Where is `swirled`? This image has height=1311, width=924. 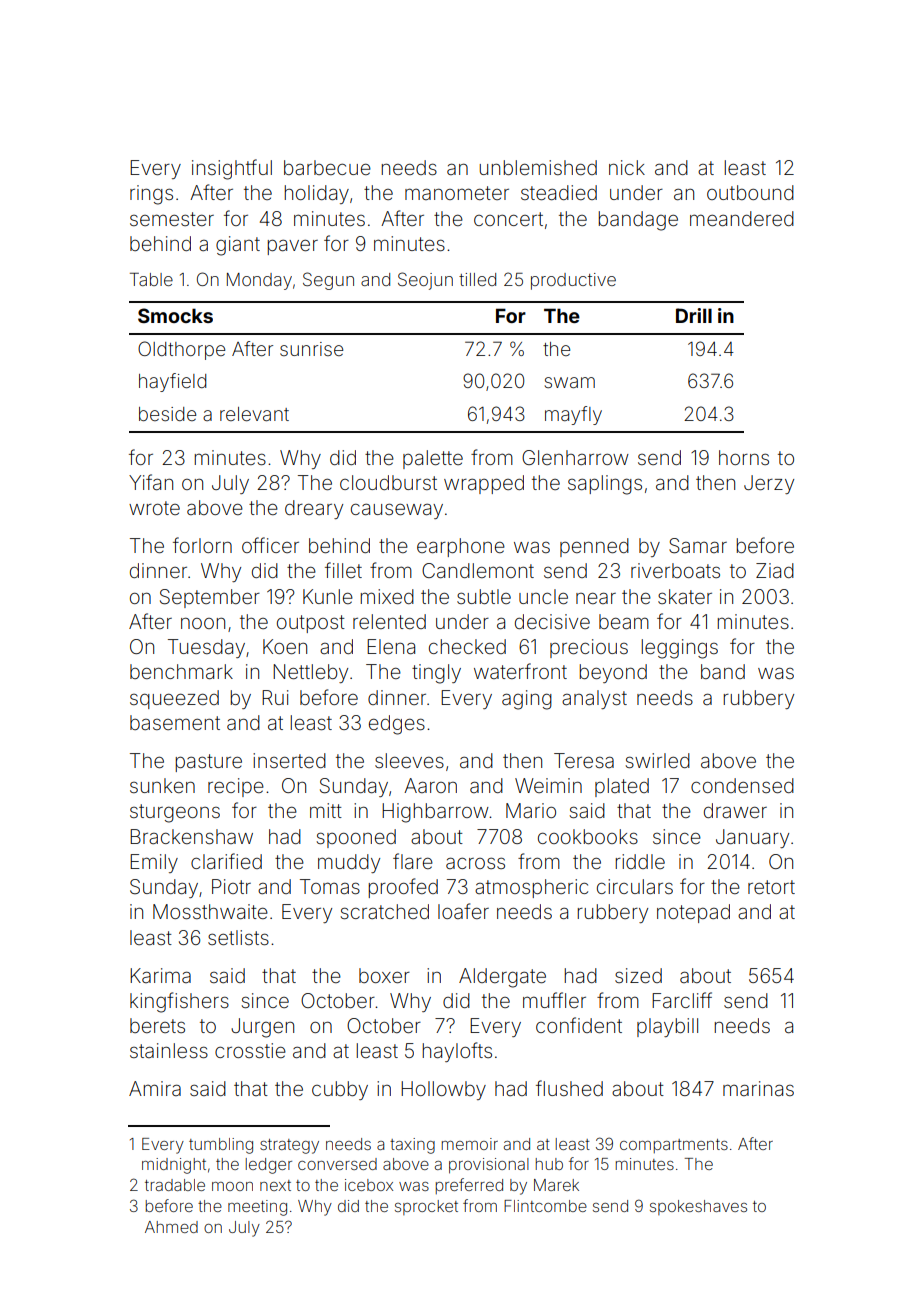
swirled is located at coordinates (658, 760).
